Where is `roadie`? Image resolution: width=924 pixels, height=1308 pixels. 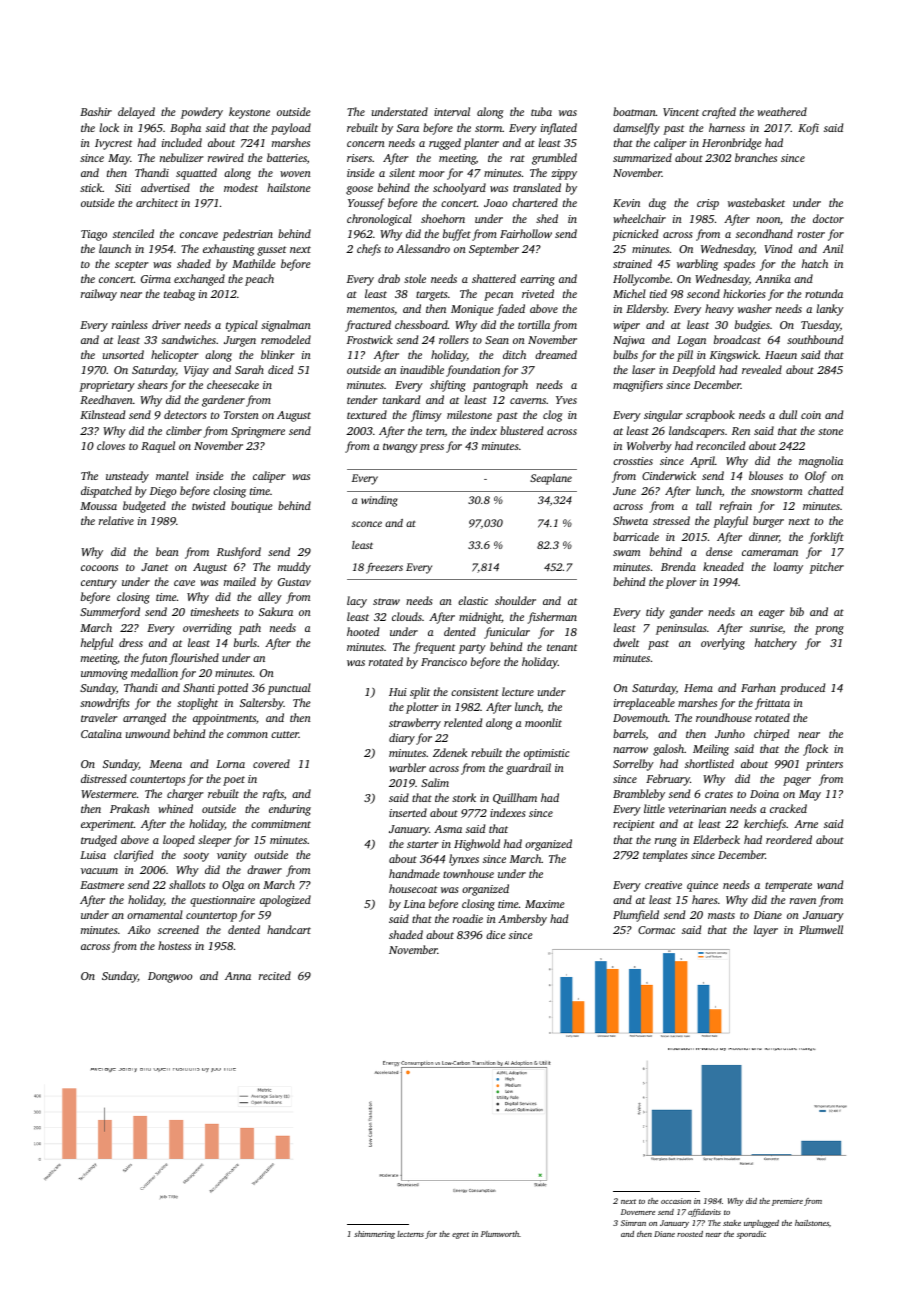
roadie is located at coordinates (468, 918).
